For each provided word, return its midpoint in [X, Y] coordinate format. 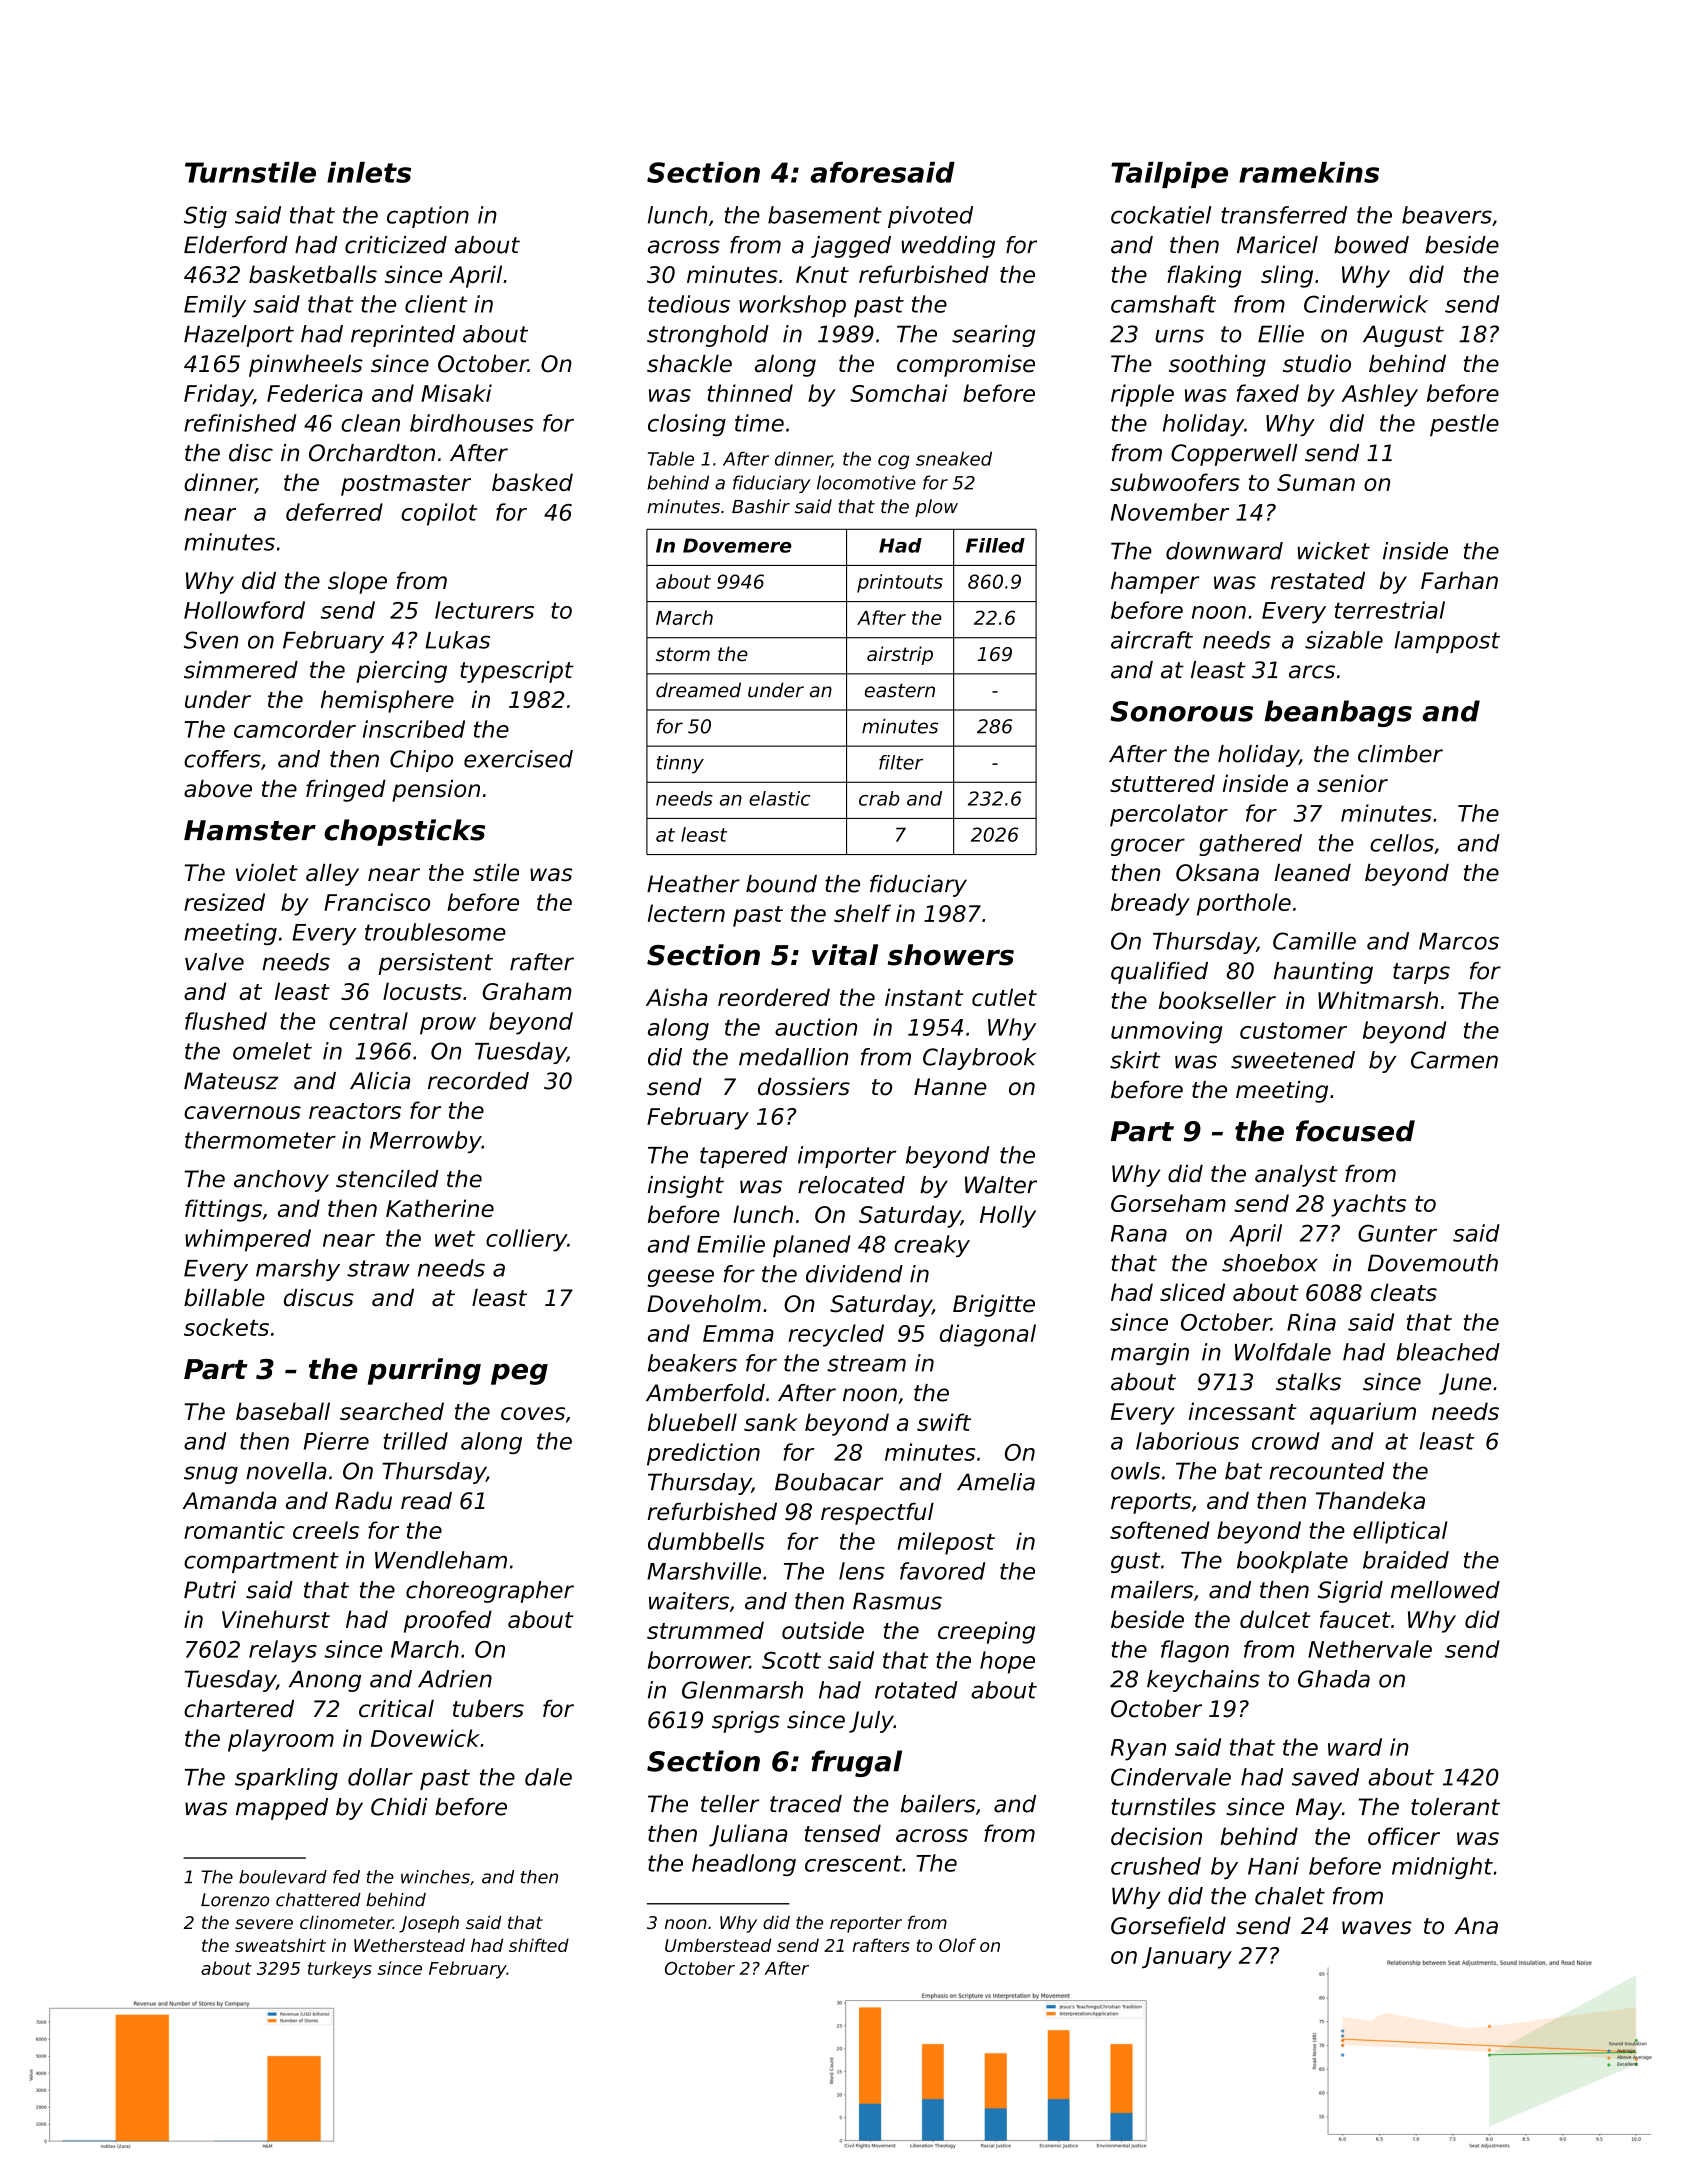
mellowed [1445, 1590]
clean [370, 423]
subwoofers [1175, 482]
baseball [283, 1411]
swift [944, 1422]
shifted [539, 1945]
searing [993, 336]
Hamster [250, 830]
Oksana [1217, 873]
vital [845, 955]
